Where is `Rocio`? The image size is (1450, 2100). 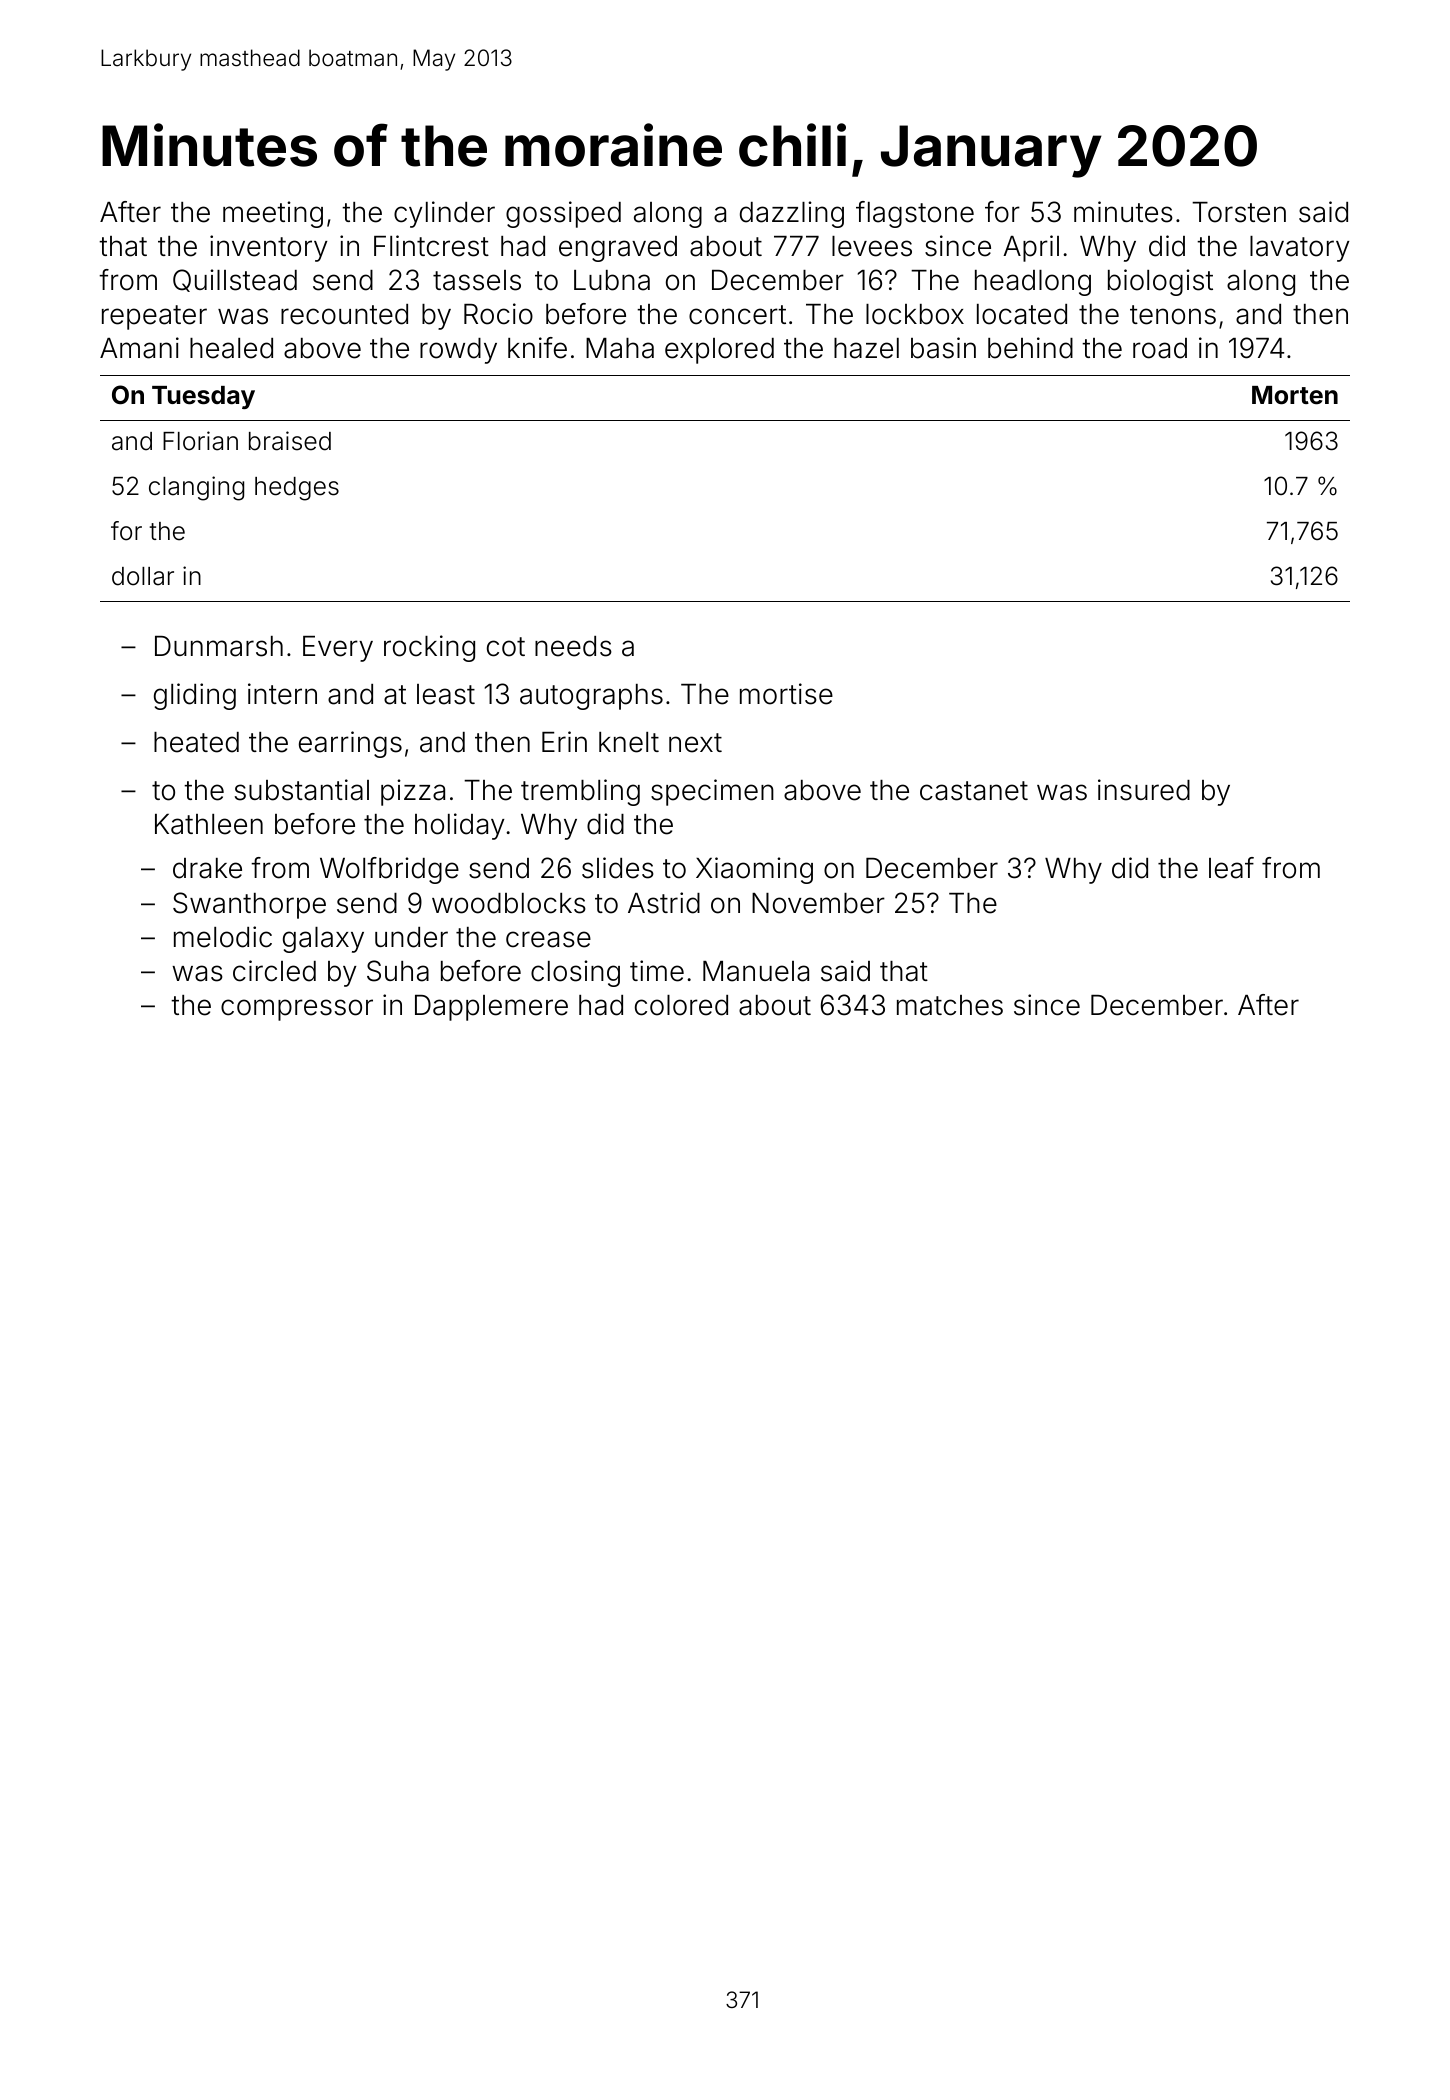 Rocio is located at coordinates (498, 314).
